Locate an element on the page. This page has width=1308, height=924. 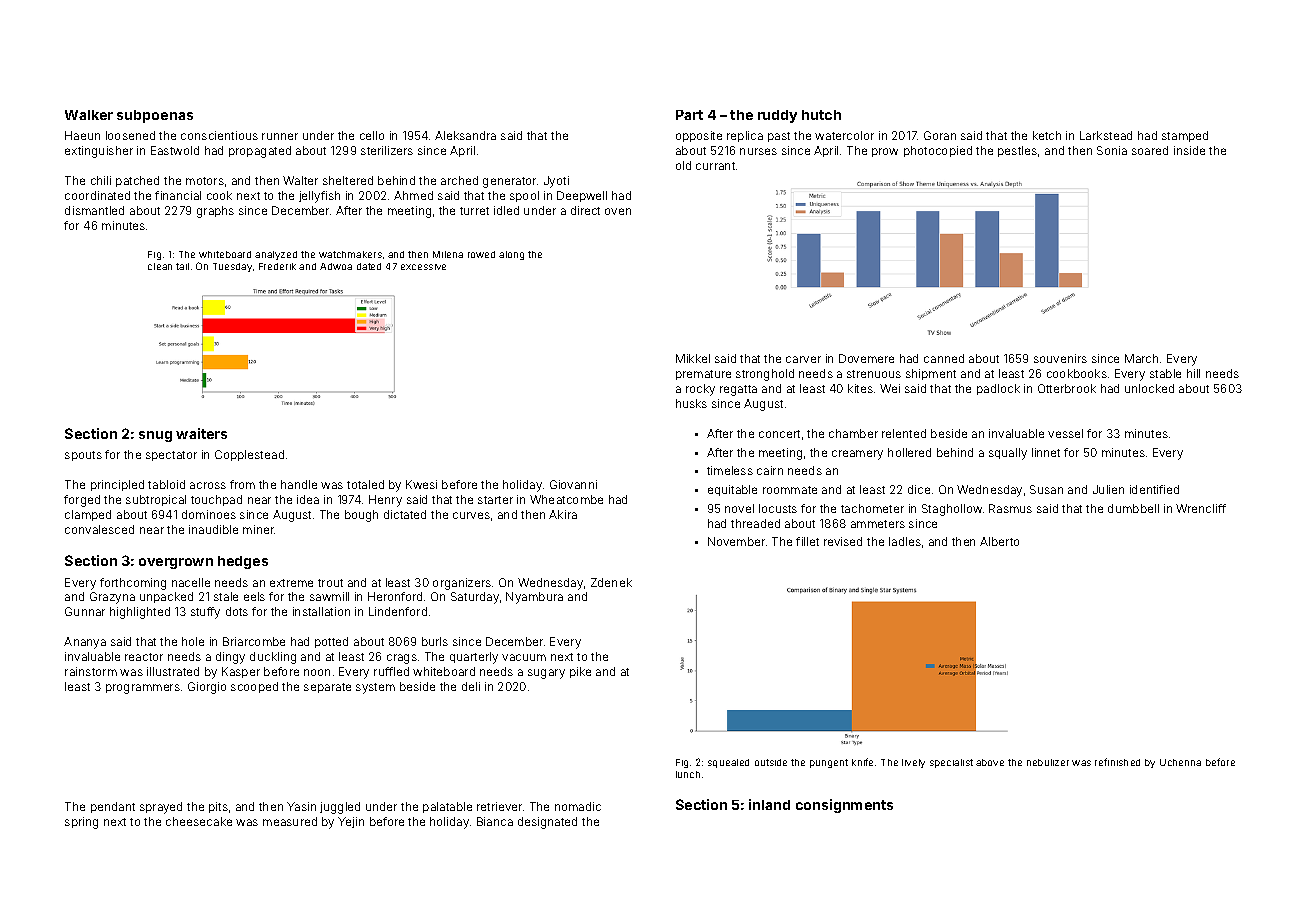
hutch is located at coordinates (821, 115).
